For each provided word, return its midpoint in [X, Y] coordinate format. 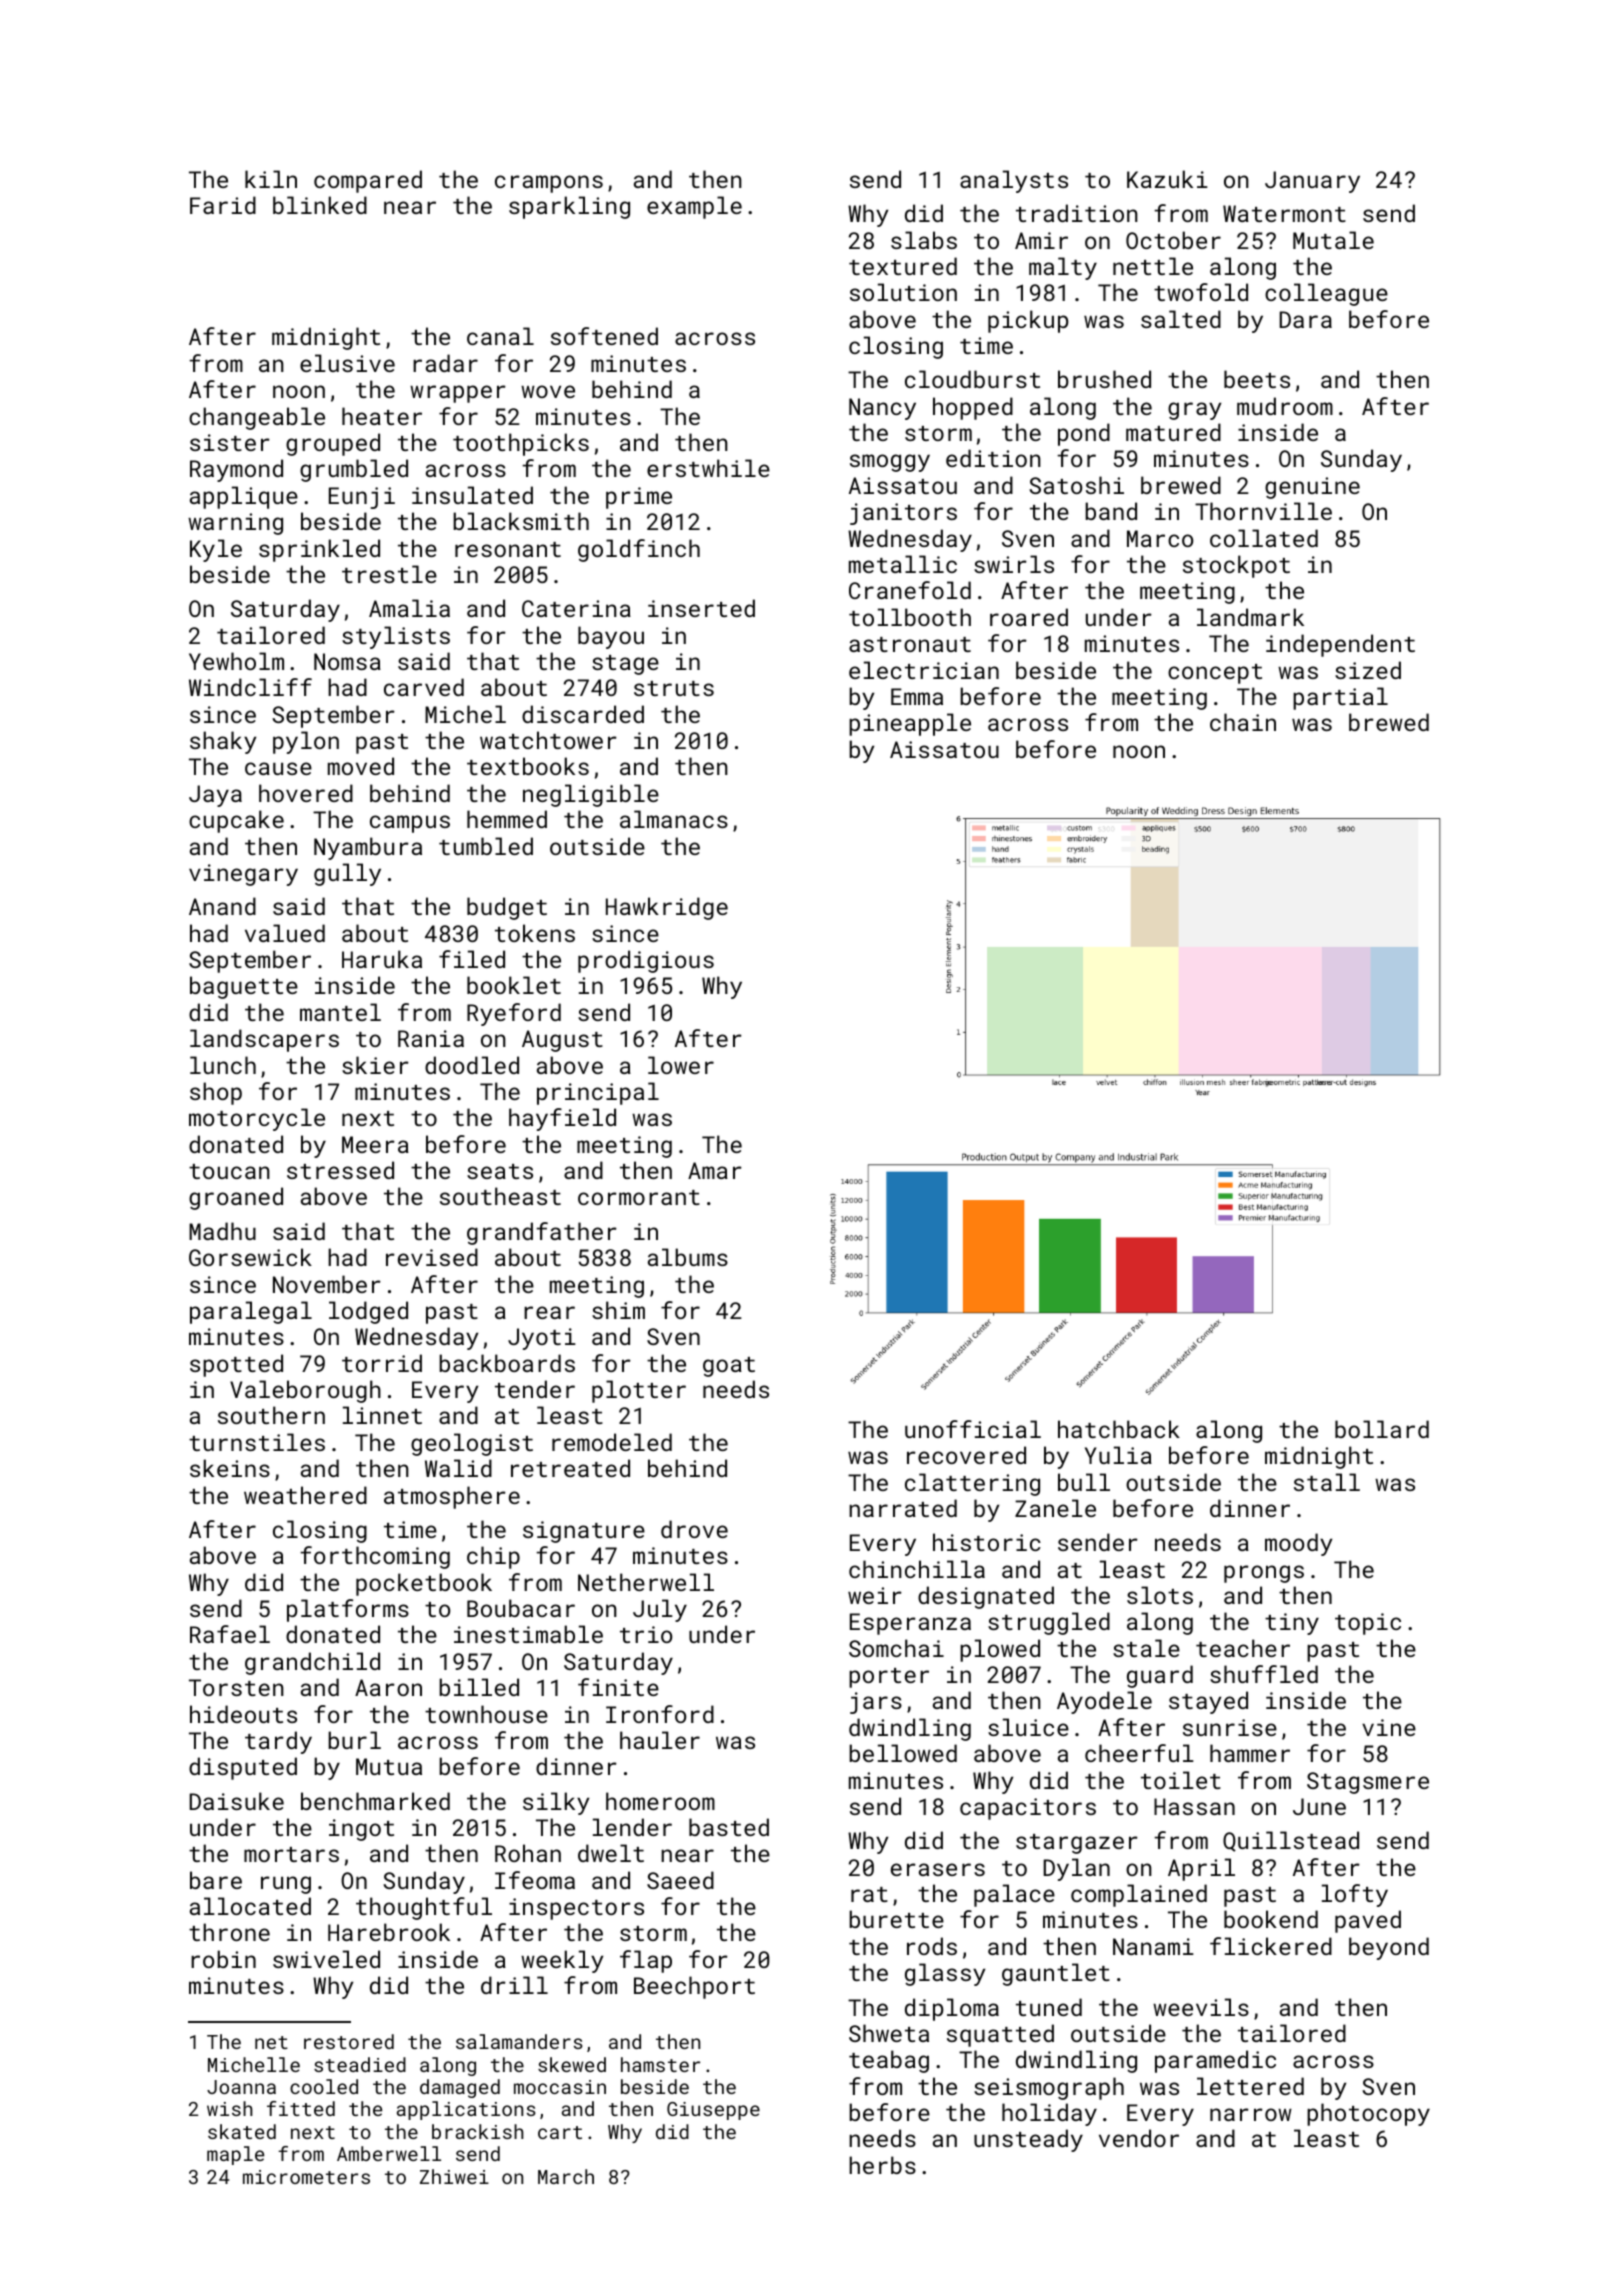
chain [1243, 722]
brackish [477, 2131]
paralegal [251, 1312]
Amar [715, 1170]
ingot [361, 1830]
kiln [271, 179]
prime [639, 498]
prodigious [646, 961]
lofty [1355, 1895]
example [694, 207]
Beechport [694, 1987]
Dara [1306, 319]
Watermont [1284, 213]
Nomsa [347, 661]
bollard [1382, 1429]
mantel [340, 1012]
